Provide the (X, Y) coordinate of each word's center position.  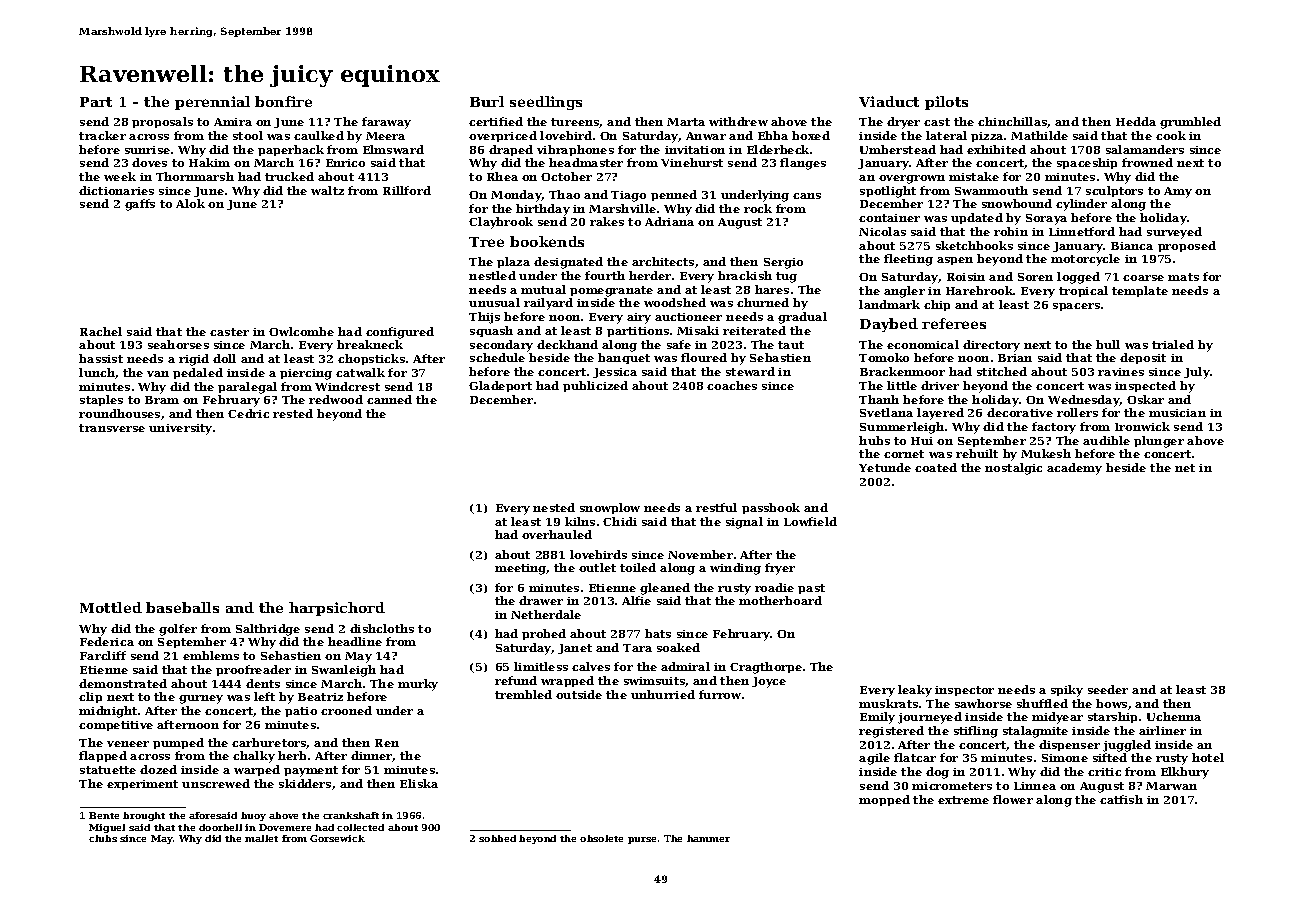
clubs (103, 838)
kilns (580, 521)
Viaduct (889, 101)
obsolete (601, 838)
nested (554, 507)
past (811, 589)
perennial (212, 103)
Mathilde (1039, 135)
